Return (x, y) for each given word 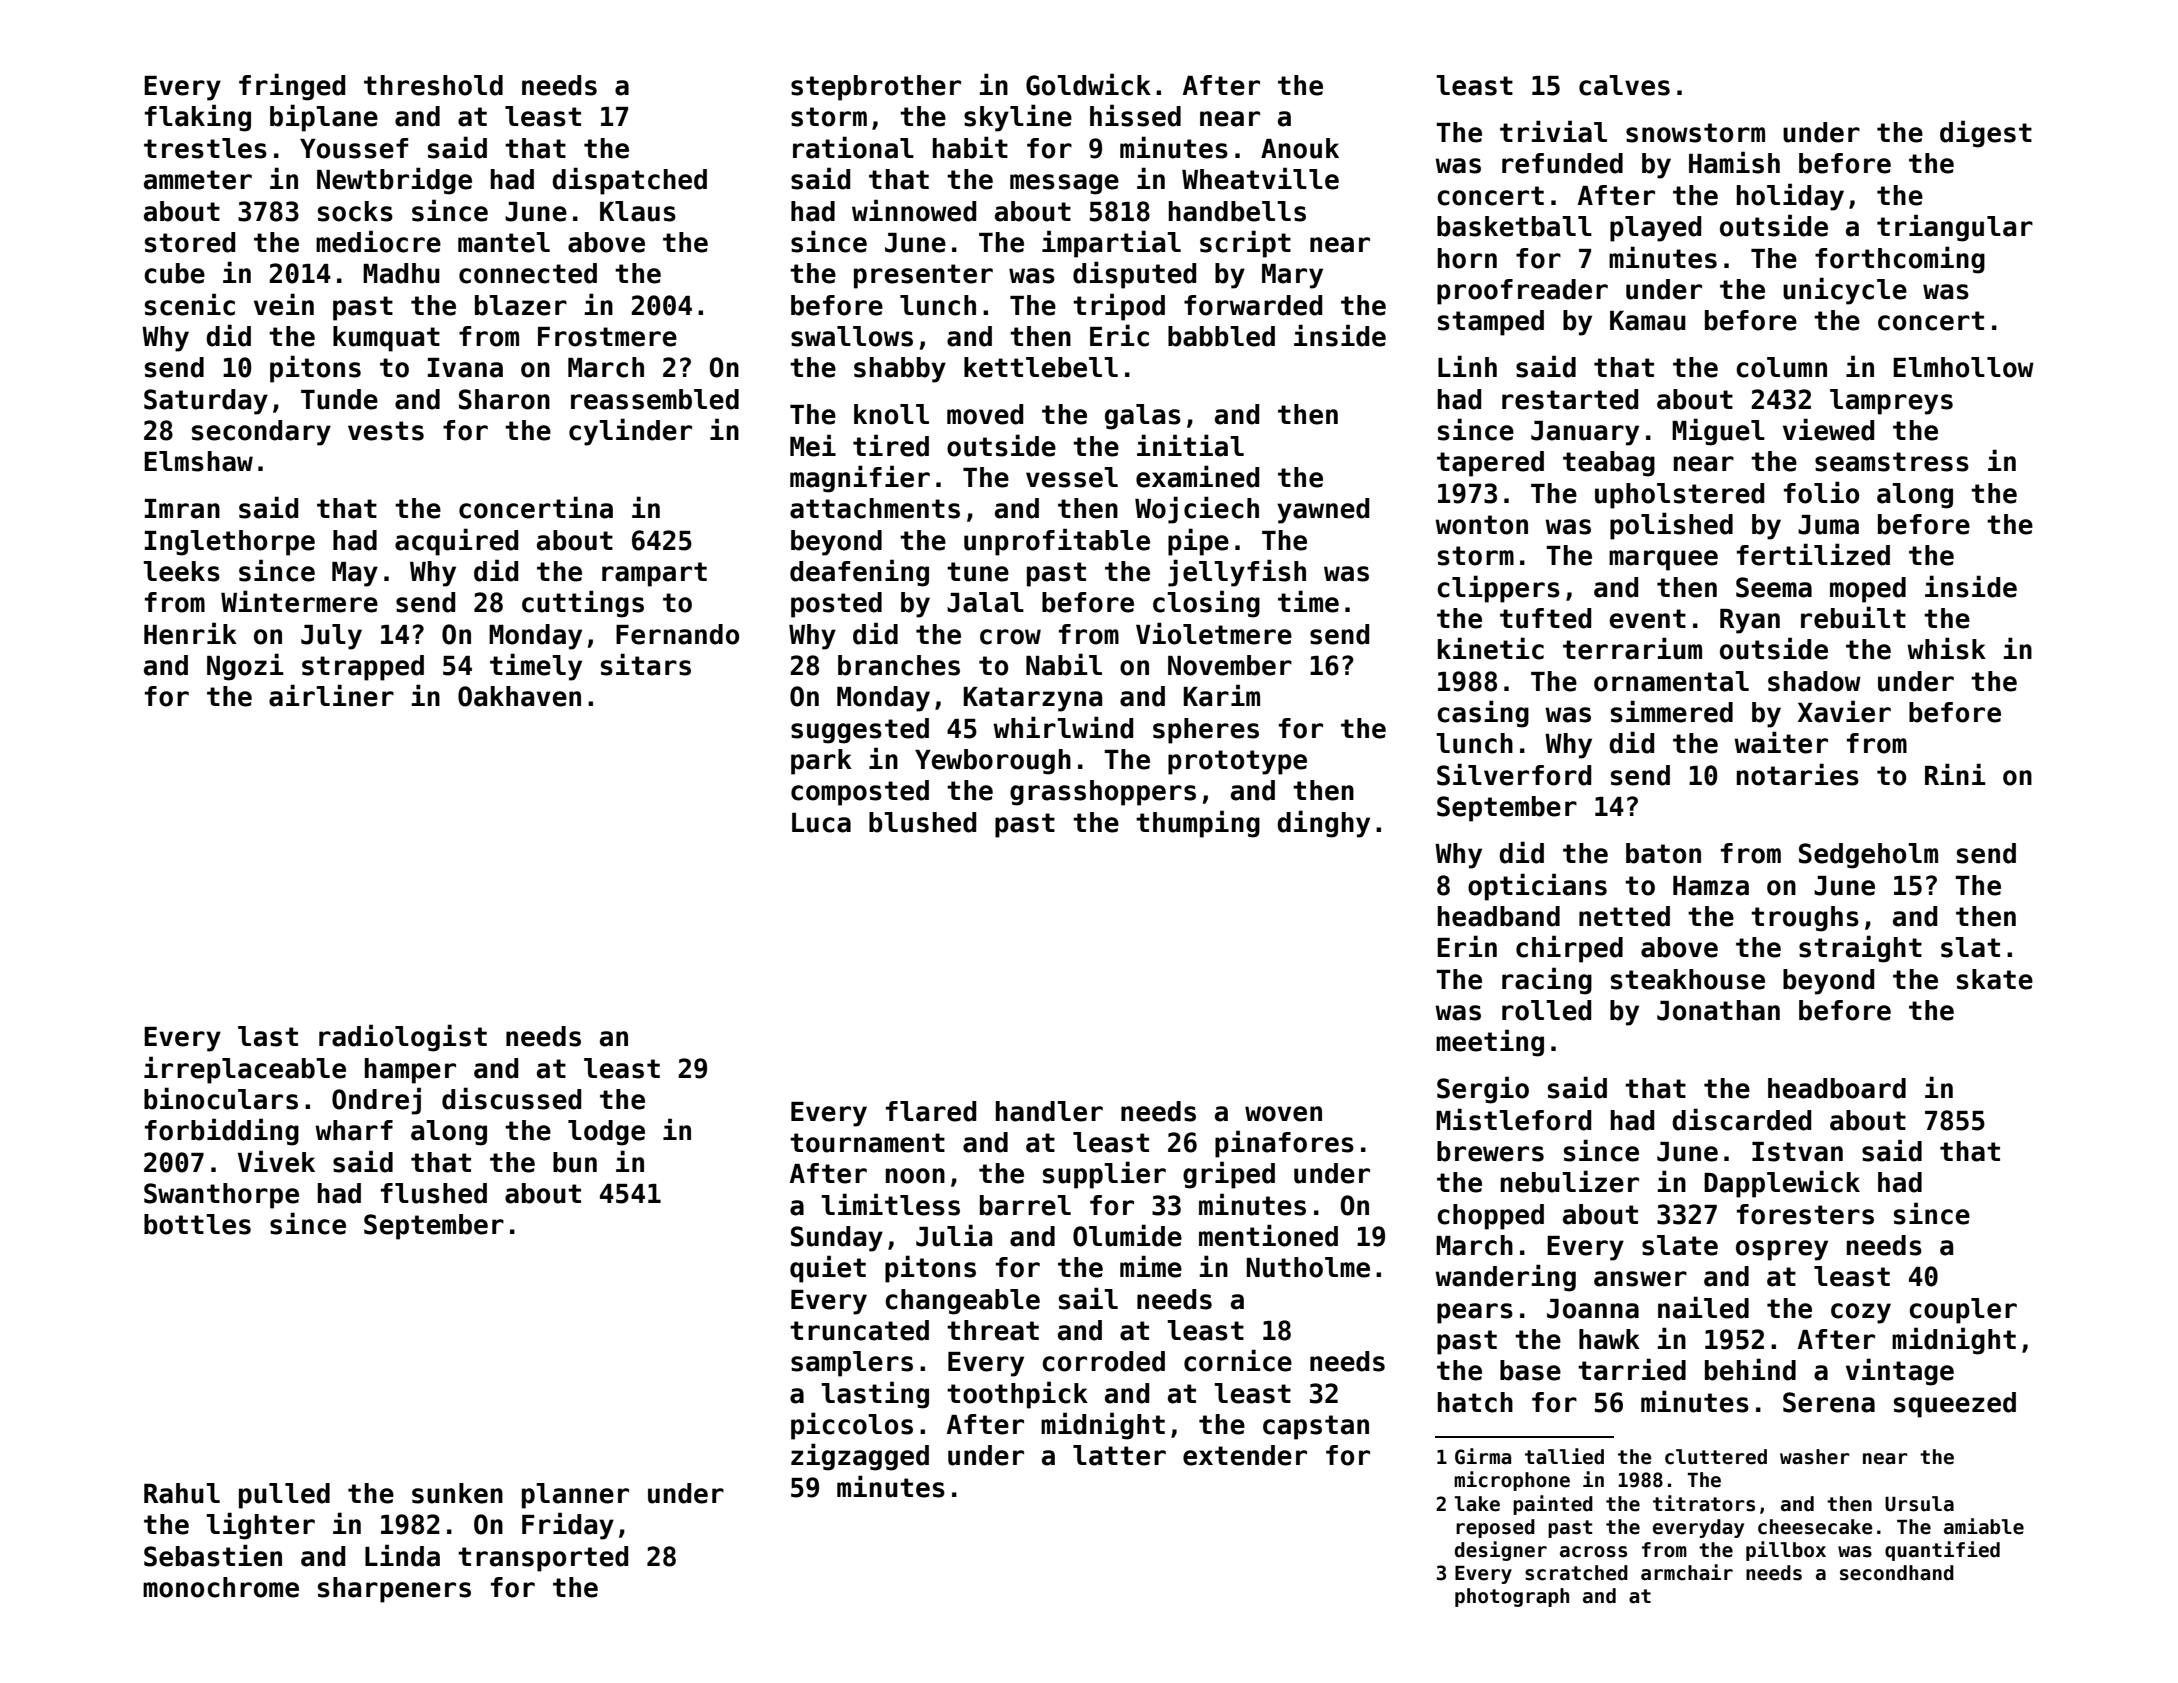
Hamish (1734, 162)
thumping (1198, 824)
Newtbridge (394, 181)
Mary (1292, 276)
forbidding (222, 1132)
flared (931, 1111)
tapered (1490, 464)
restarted (1570, 399)
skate (1995, 979)
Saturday (206, 402)
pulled (284, 1496)
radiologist (403, 1038)
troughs (1805, 919)
